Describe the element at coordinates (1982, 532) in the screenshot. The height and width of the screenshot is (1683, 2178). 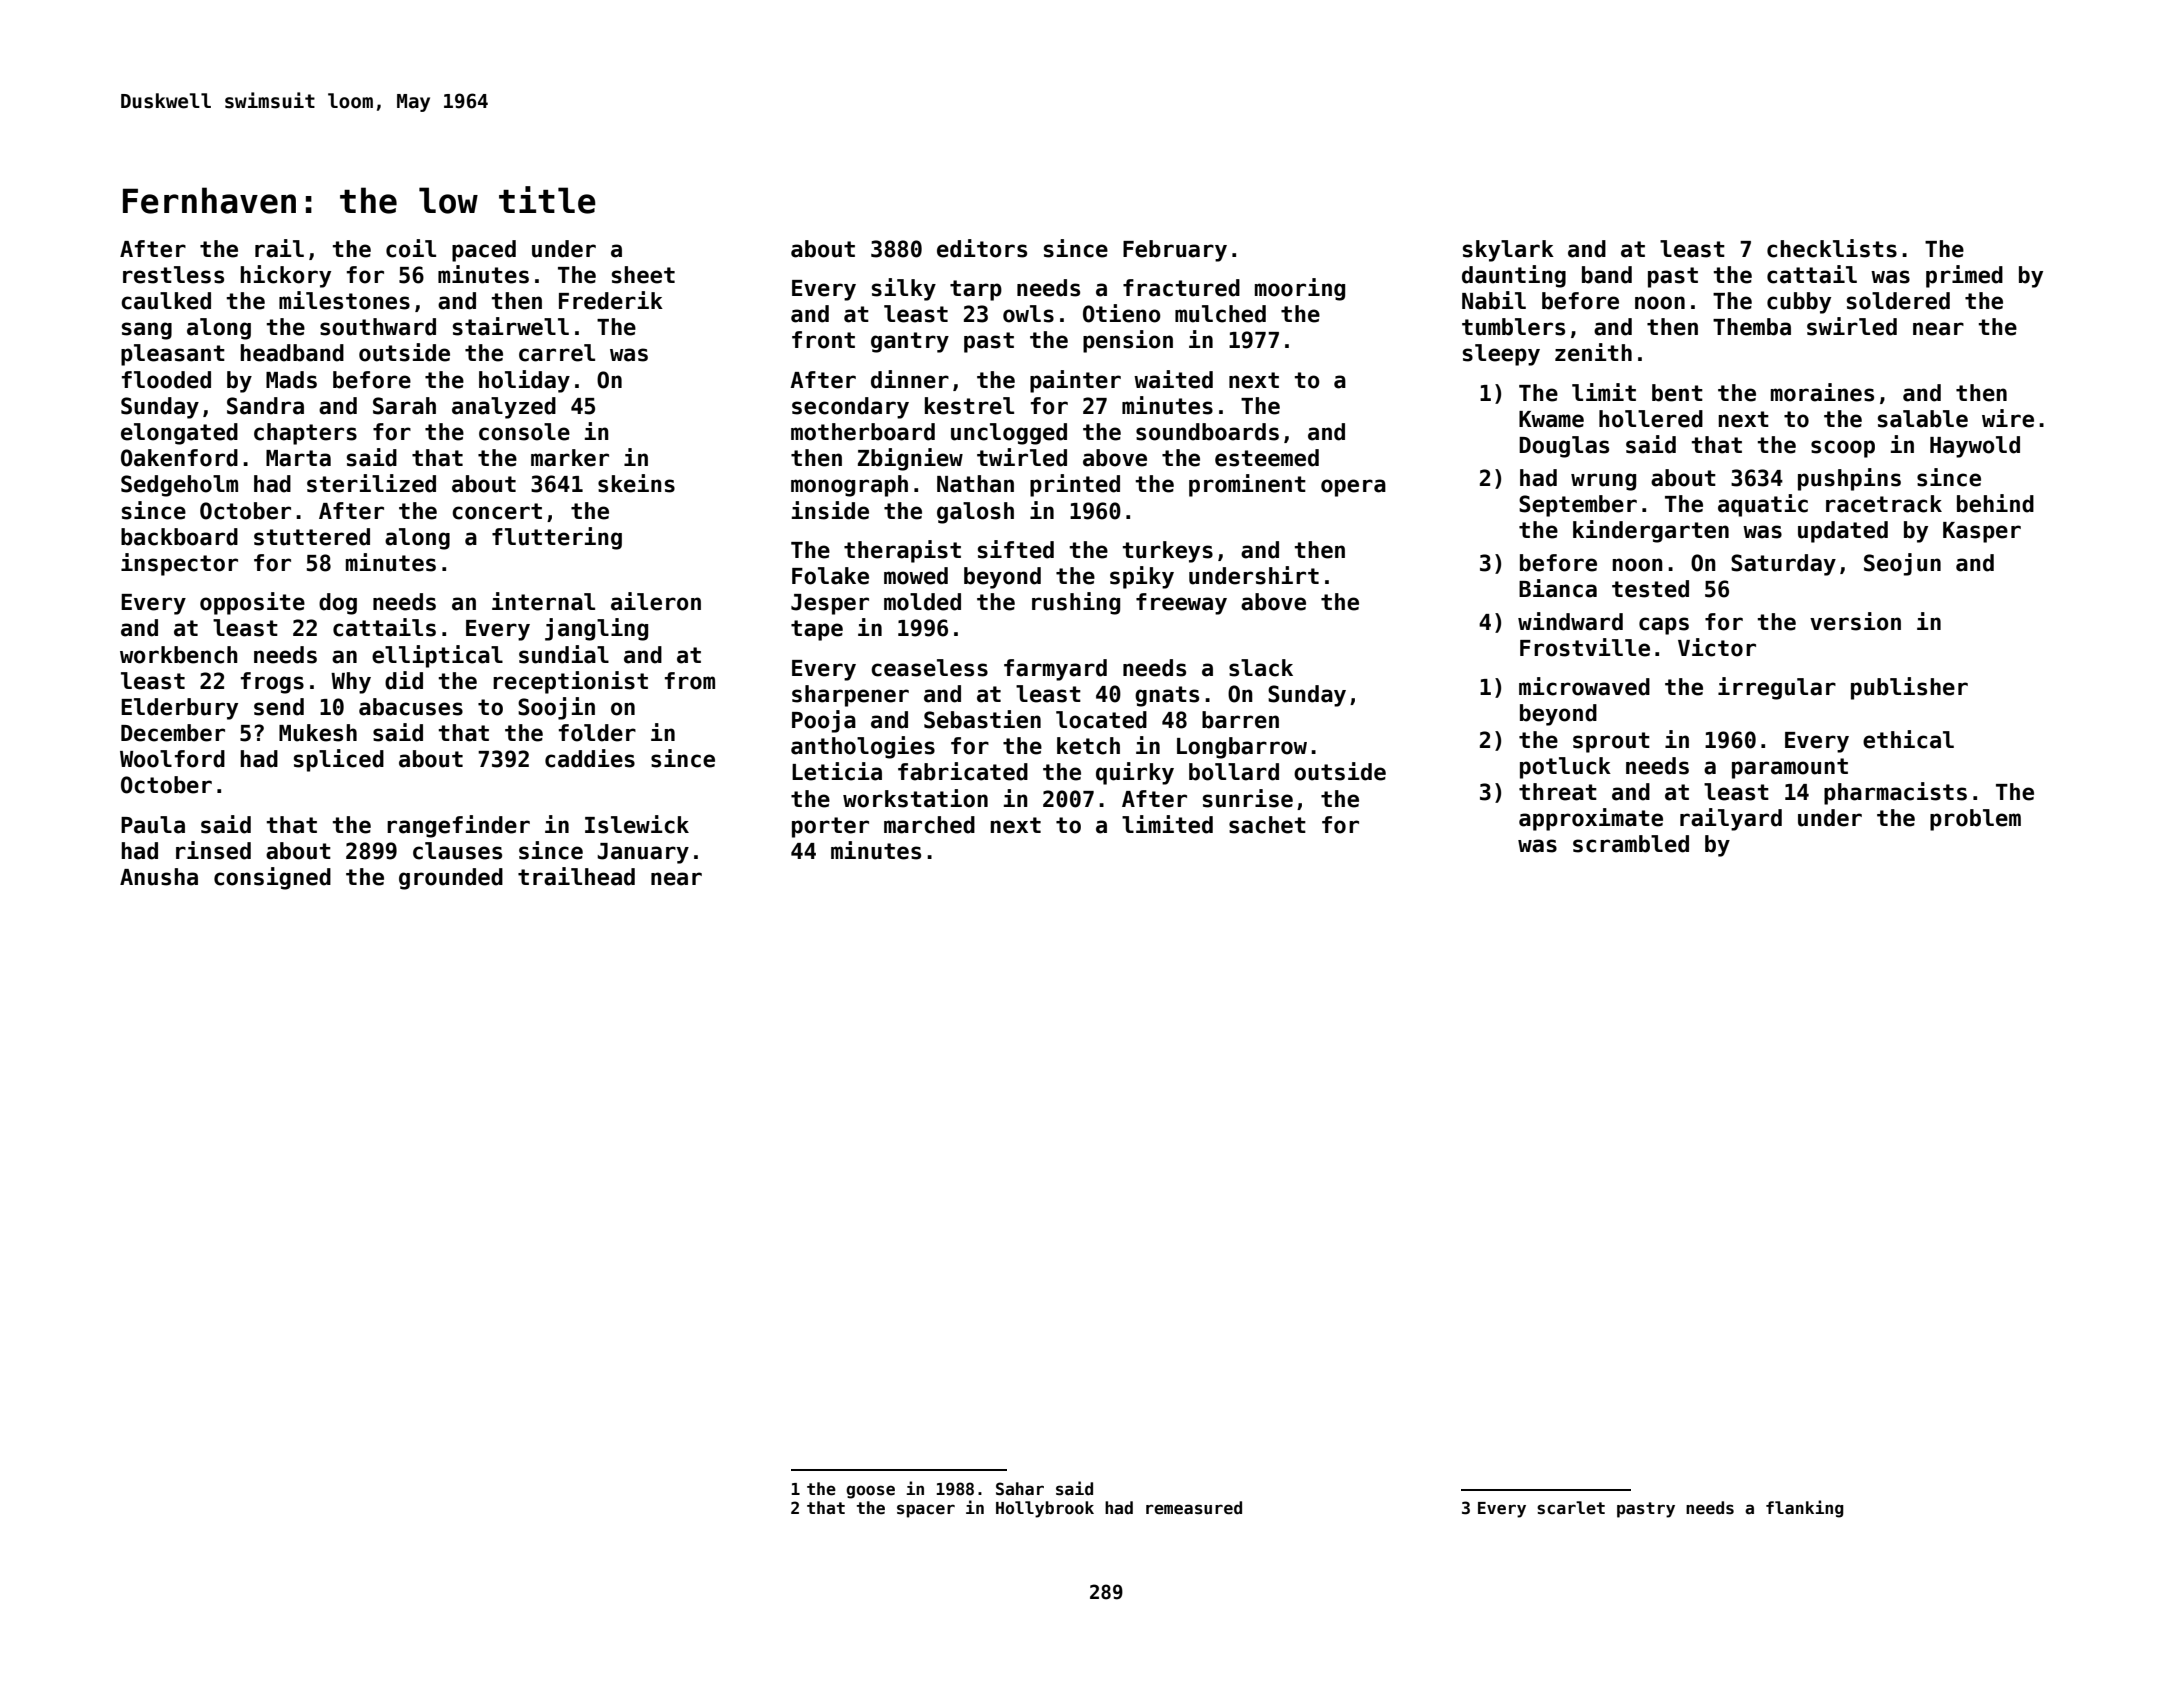
I see `Kasper` at that location.
